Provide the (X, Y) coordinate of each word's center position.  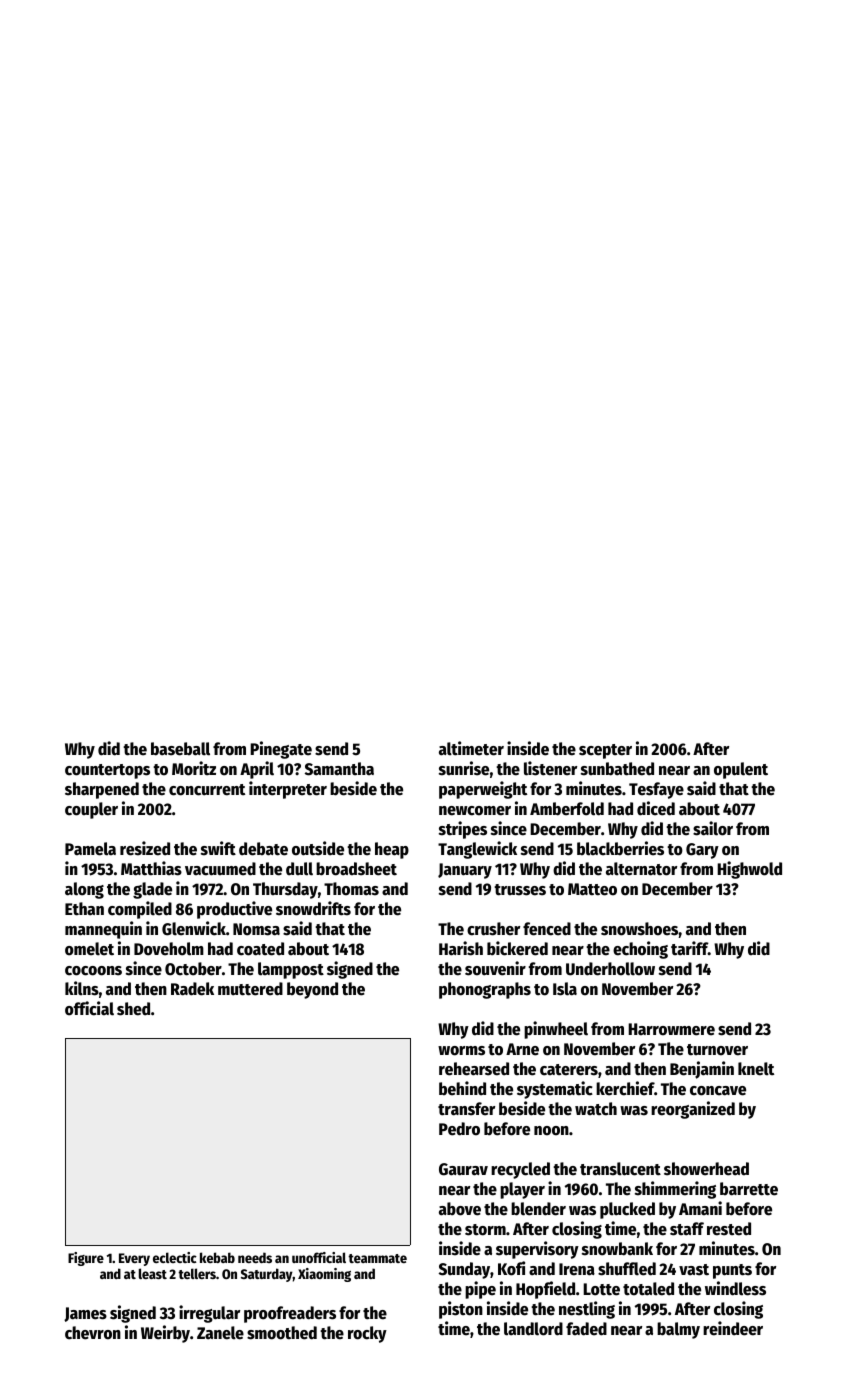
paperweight (483, 790)
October (193, 969)
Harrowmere (671, 1029)
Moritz (194, 768)
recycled (520, 1170)
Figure (86, 1259)
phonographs (485, 990)
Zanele (220, 1333)
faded (586, 1329)
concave (718, 1091)
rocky (367, 1334)
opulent (741, 770)
